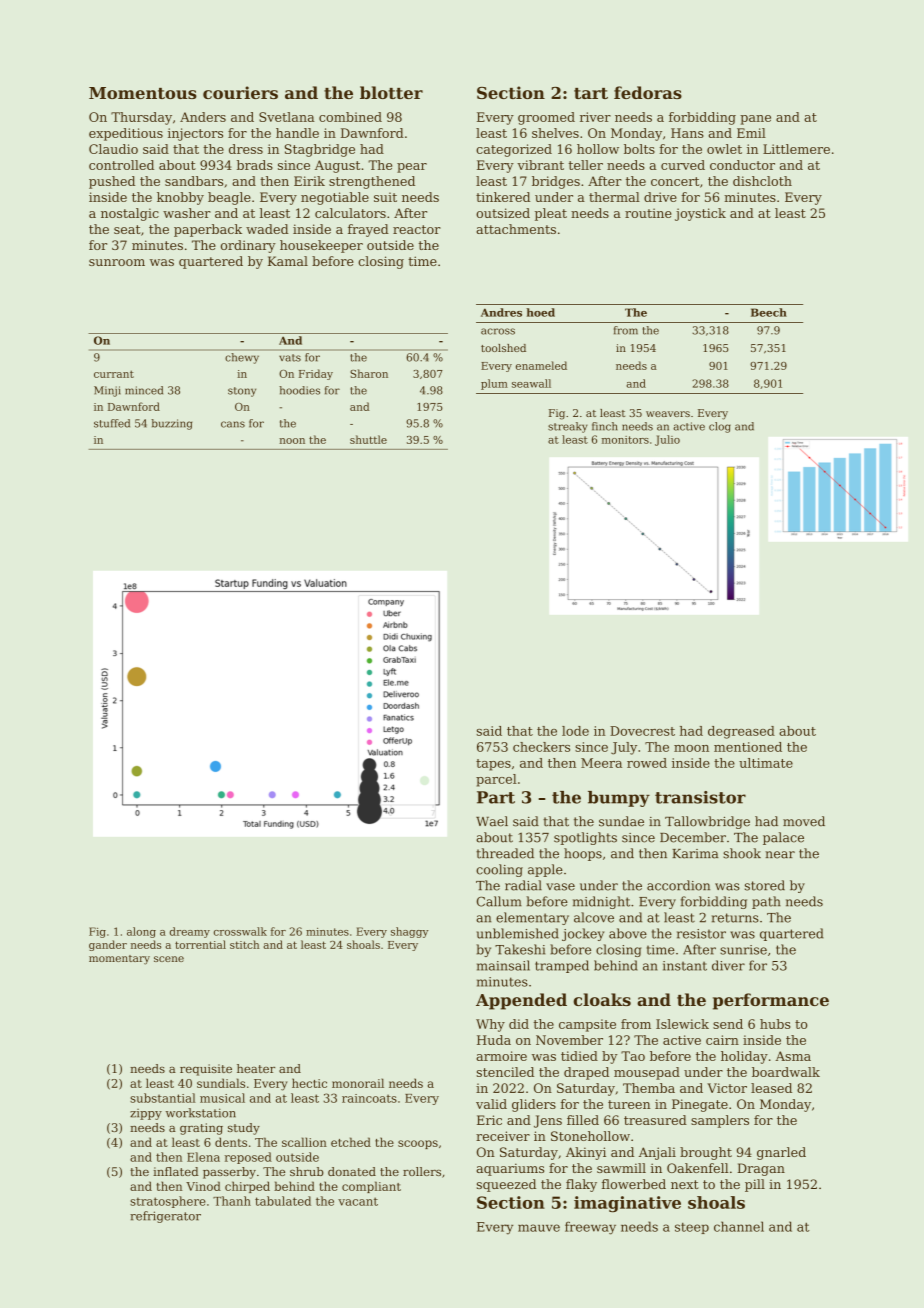  I want to click on Beech, so click(769, 312).
